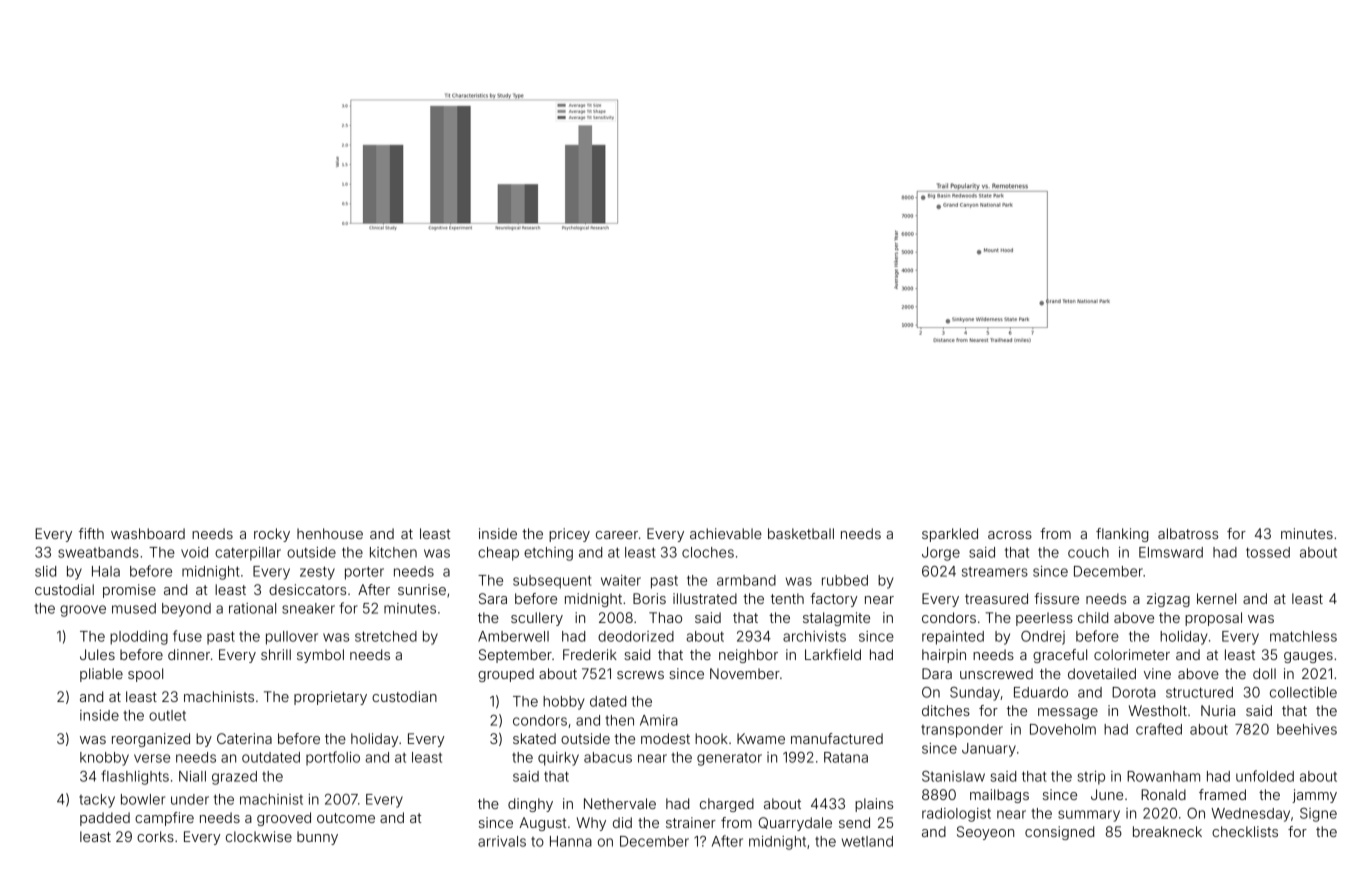 This image has width=1372, height=887. Describe the element at coordinates (1041, 692) in the image. I see `Eduardo` at that location.
